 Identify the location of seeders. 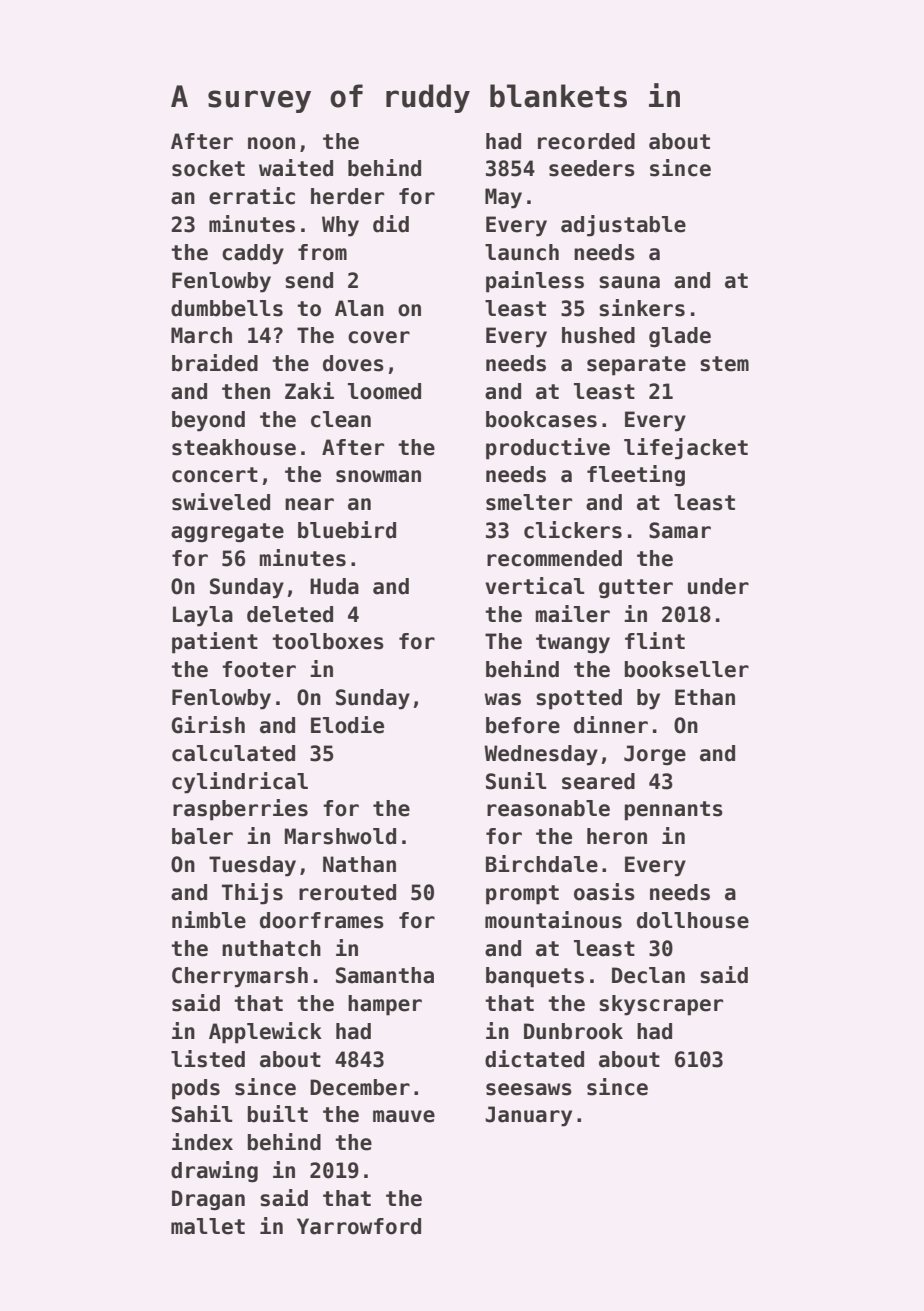
(592, 168).
